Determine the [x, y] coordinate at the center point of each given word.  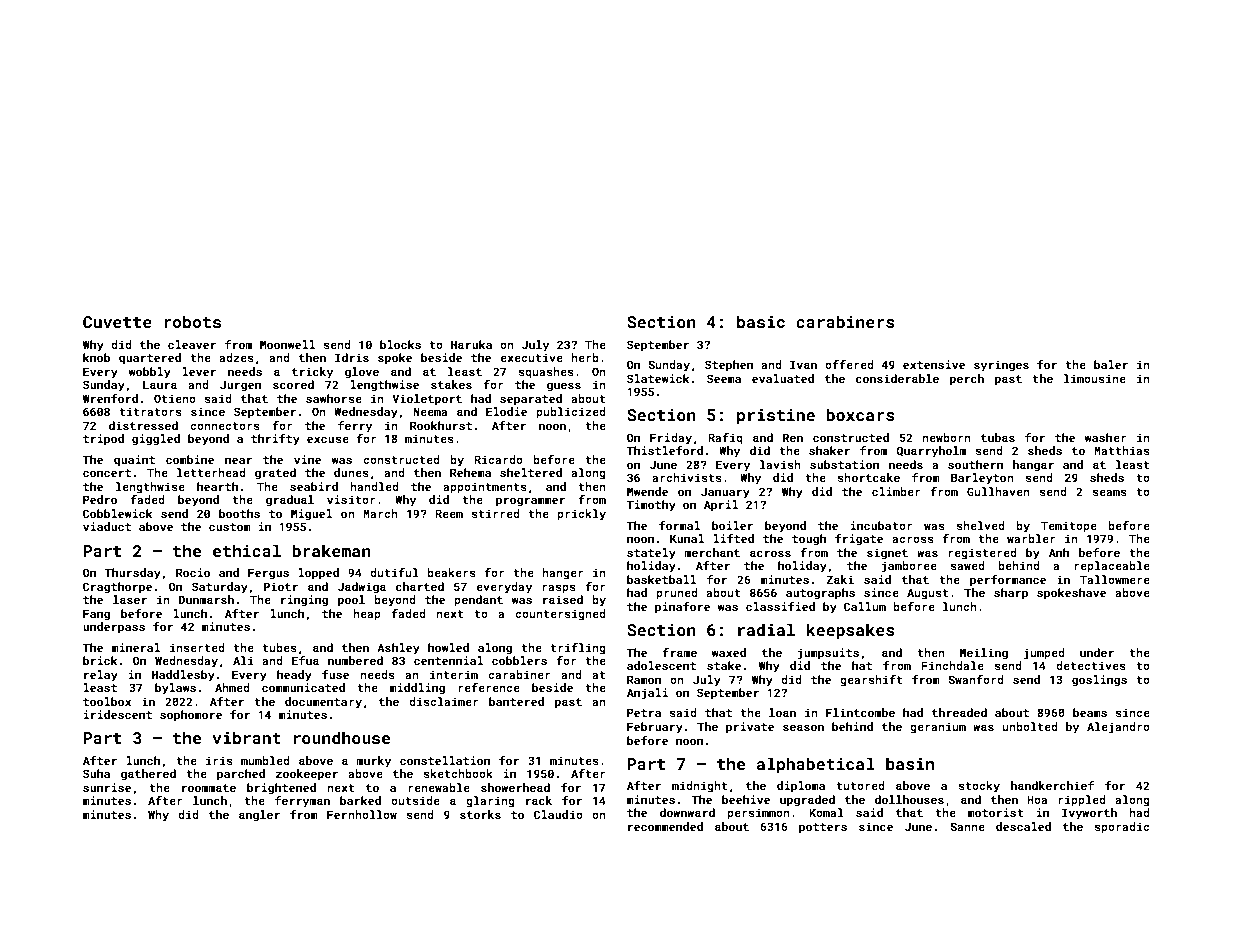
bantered [516, 701]
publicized [570, 413]
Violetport [427, 400]
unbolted [1030, 726]
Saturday [220, 588]
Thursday [132, 574]
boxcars [861, 414]
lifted [733, 538]
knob [96, 357]
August [928, 594]
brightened [281, 789]
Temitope [1069, 527]
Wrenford [110, 398]
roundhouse [342, 737]
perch [967, 380]
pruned [676, 594]
